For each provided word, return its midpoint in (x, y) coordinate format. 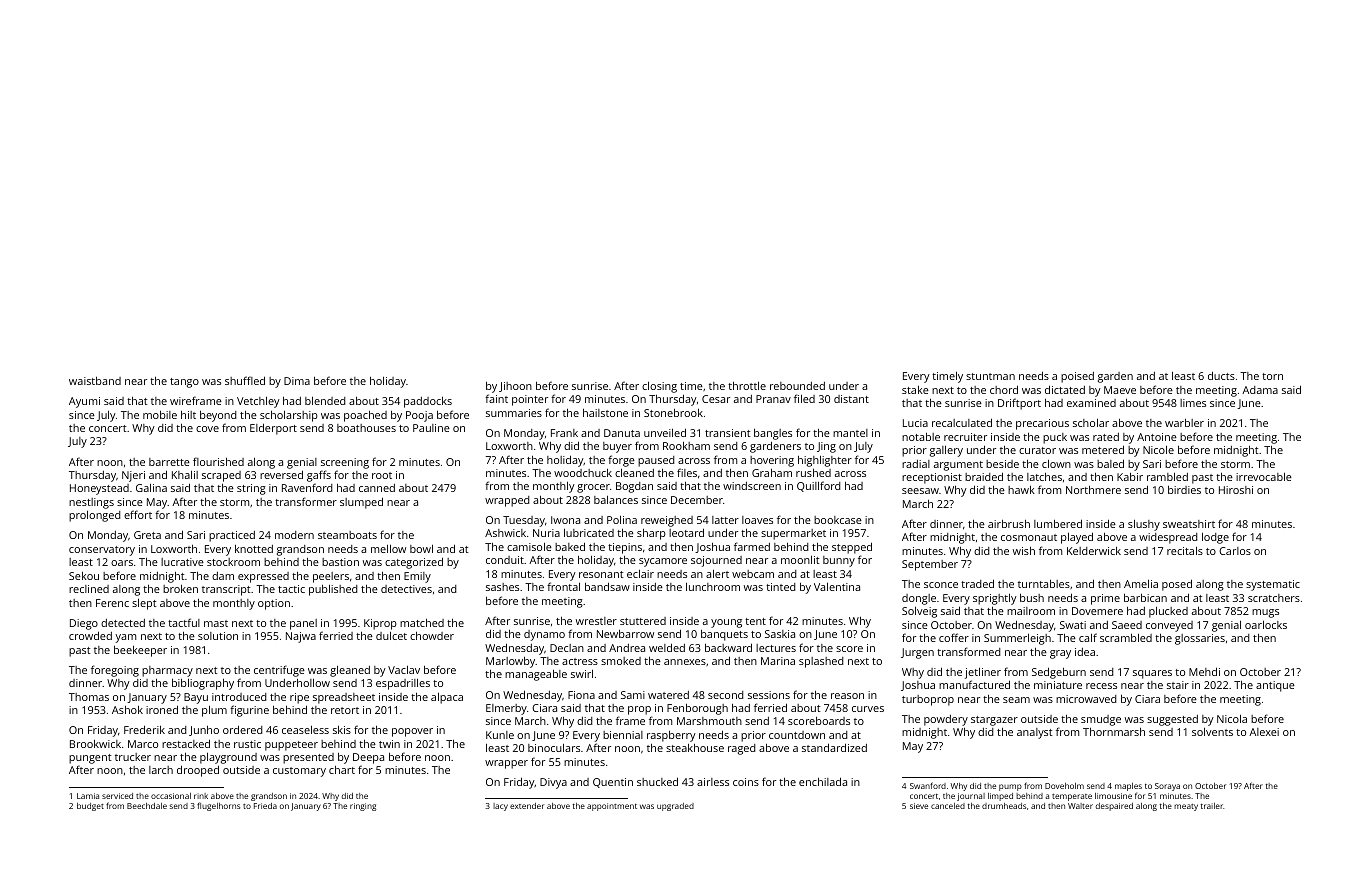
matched (422, 623)
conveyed (1169, 626)
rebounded (797, 386)
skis (342, 730)
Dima (297, 381)
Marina (778, 661)
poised (1077, 377)
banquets (724, 635)
